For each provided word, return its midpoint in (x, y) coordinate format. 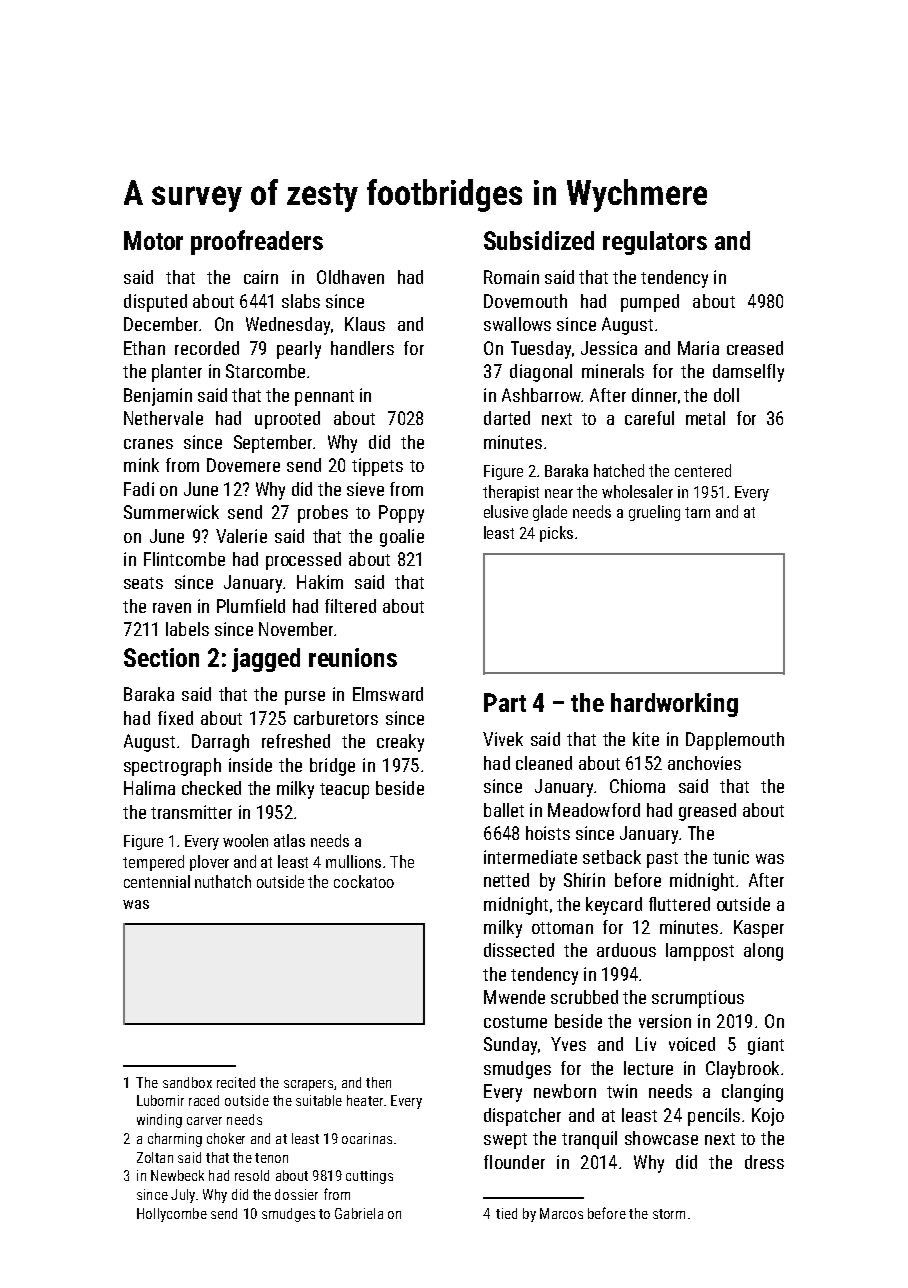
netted (506, 880)
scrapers (308, 1085)
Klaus (365, 324)
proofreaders (257, 242)
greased (707, 812)
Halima (149, 788)
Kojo (768, 1117)
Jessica (609, 348)
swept (505, 1141)
